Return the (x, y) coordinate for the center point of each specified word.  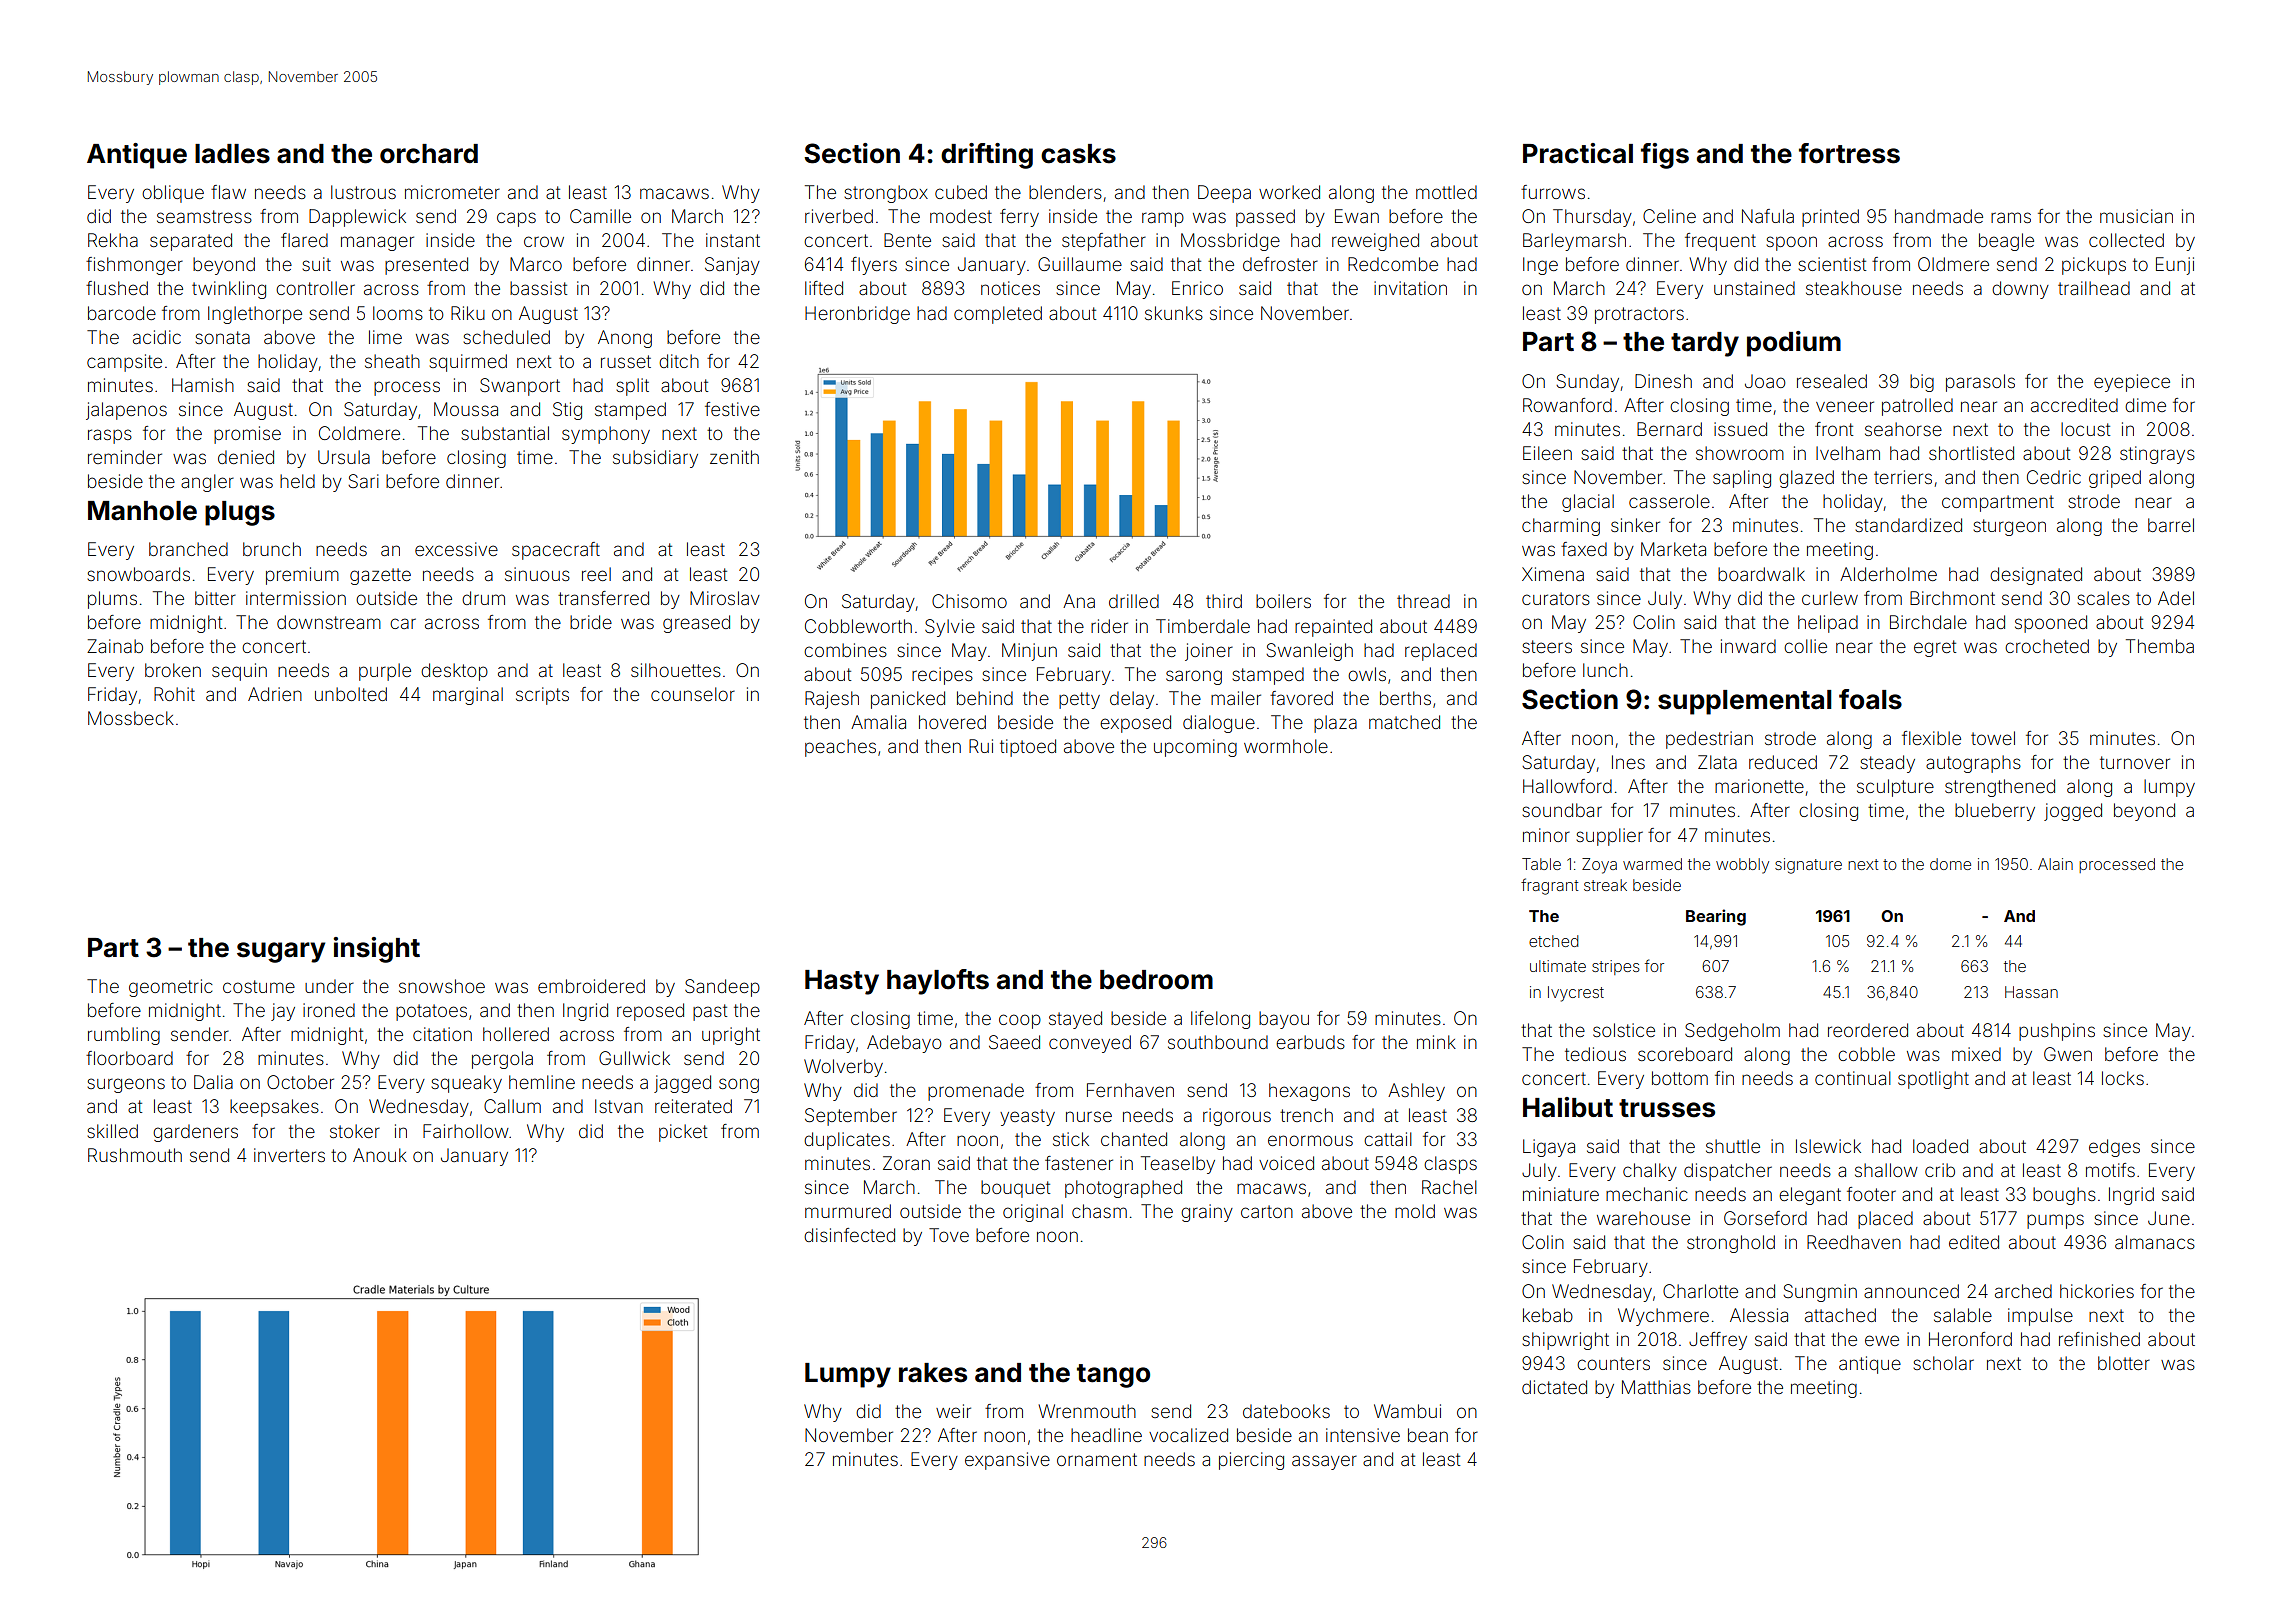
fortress (1849, 153)
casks (1078, 154)
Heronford (1970, 1339)
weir (953, 1411)
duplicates (847, 1141)
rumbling (124, 1036)
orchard (429, 154)
